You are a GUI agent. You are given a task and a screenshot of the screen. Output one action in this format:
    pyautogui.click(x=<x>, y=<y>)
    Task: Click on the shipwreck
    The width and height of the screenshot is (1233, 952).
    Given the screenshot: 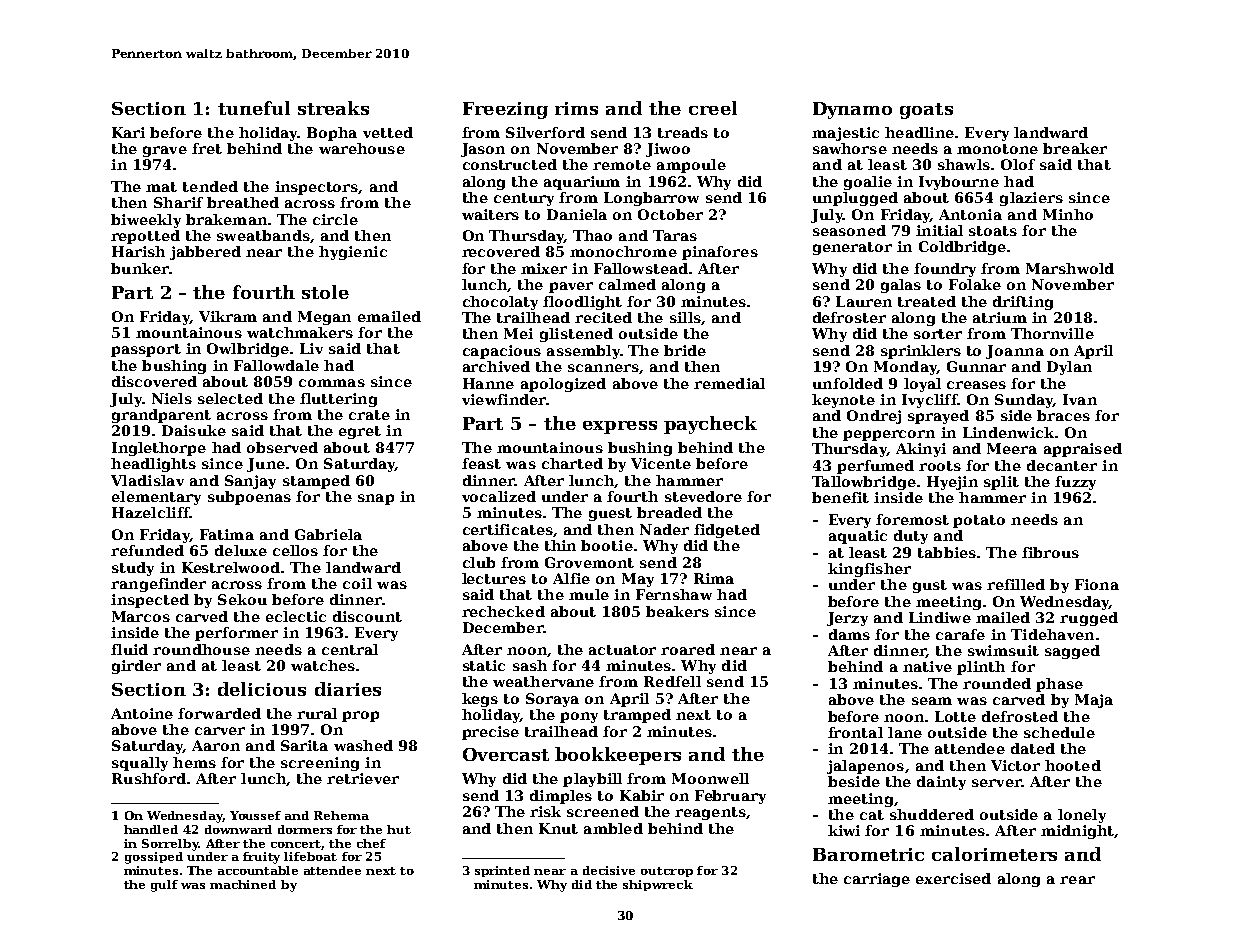 What is the action you would take?
    pyautogui.click(x=658, y=885)
